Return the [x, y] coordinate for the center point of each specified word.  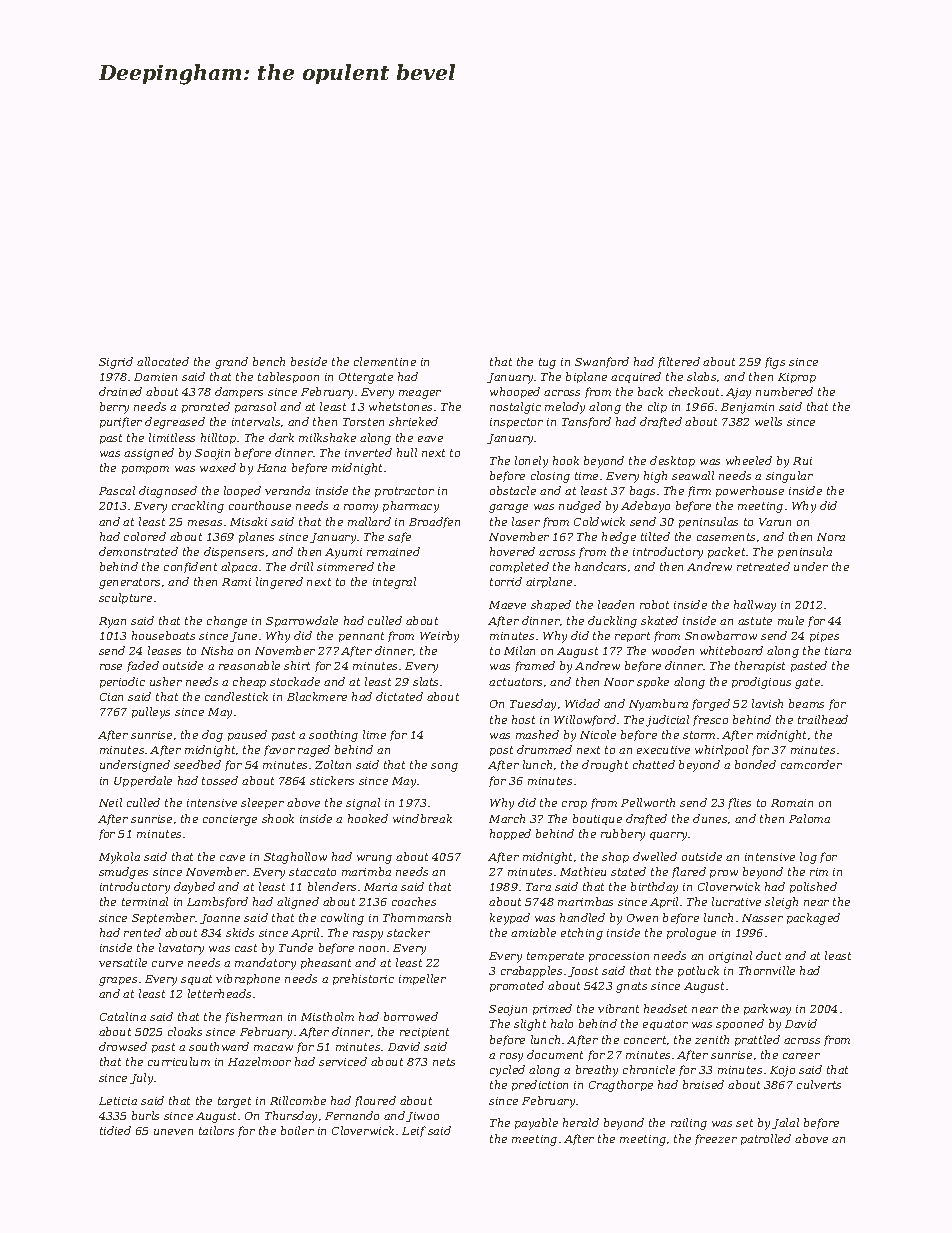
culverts [819, 1084]
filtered [679, 362]
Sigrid [116, 363]
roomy [361, 508]
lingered [279, 583]
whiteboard [731, 650]
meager [420, 394]
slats [425, 681]
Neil [110, 802]
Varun [775, 522]
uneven [173, 1132]
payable [536, 1124]
